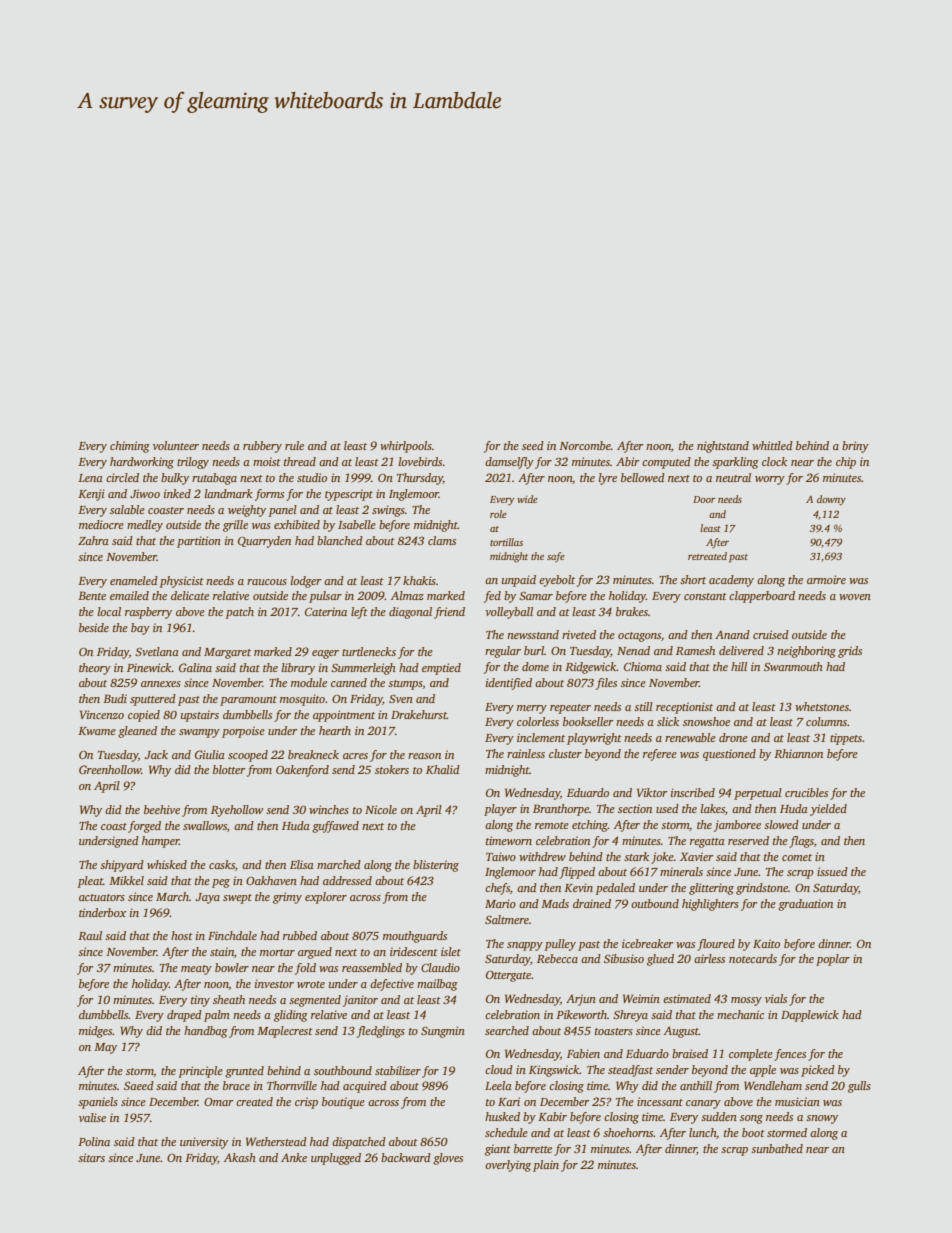  Describe the element at coordinates (704, 499) in the screenshot. I see `Door` at that location.
